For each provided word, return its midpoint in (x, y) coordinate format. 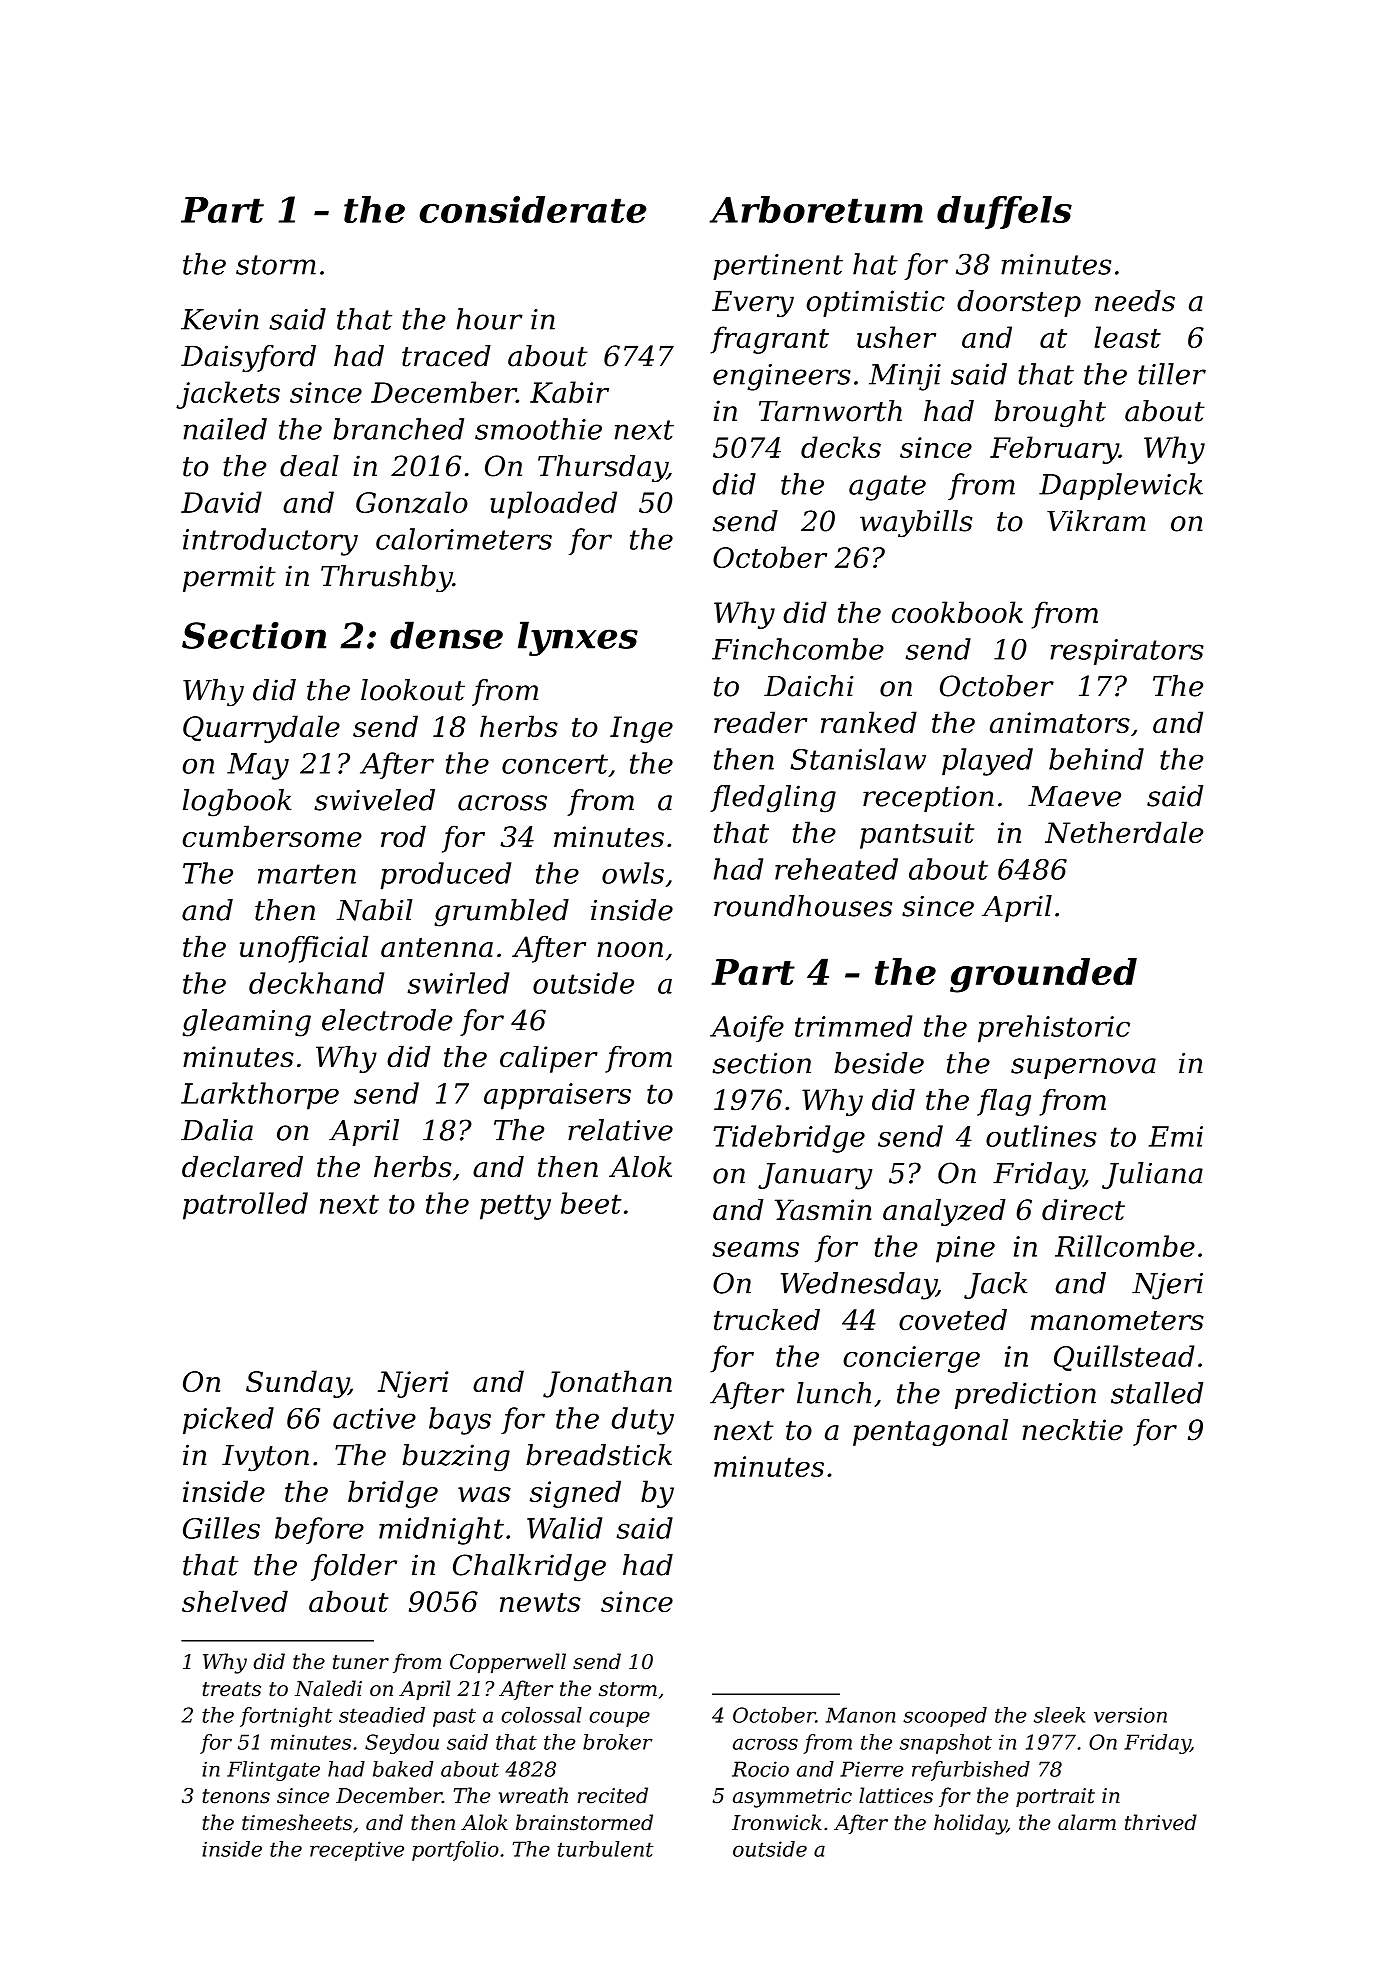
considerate (533, 209)
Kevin (220, 319)
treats (232, 1689)
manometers (1117, 1321)
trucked (767, 1320)
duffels (1004, 212)
